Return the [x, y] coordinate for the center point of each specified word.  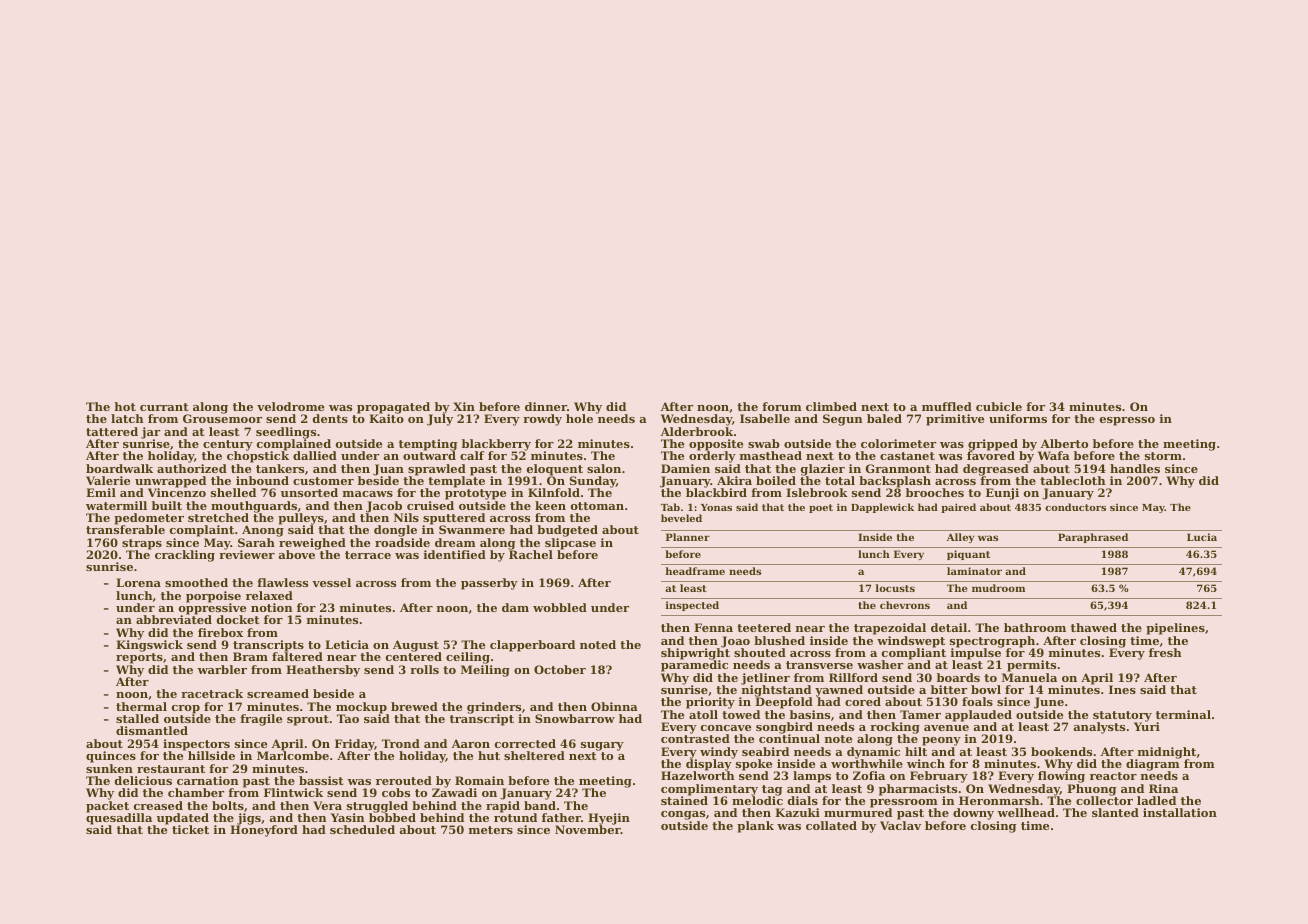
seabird [765, 751]
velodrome [290, 406]
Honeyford [264, 831]
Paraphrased [1093, 538]
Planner [688, 537]
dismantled [152, 730]
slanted [1115, 812]
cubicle [999, 406]
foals [977, 701]
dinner [546, 406]
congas [683, 815]
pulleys [301, 519]
